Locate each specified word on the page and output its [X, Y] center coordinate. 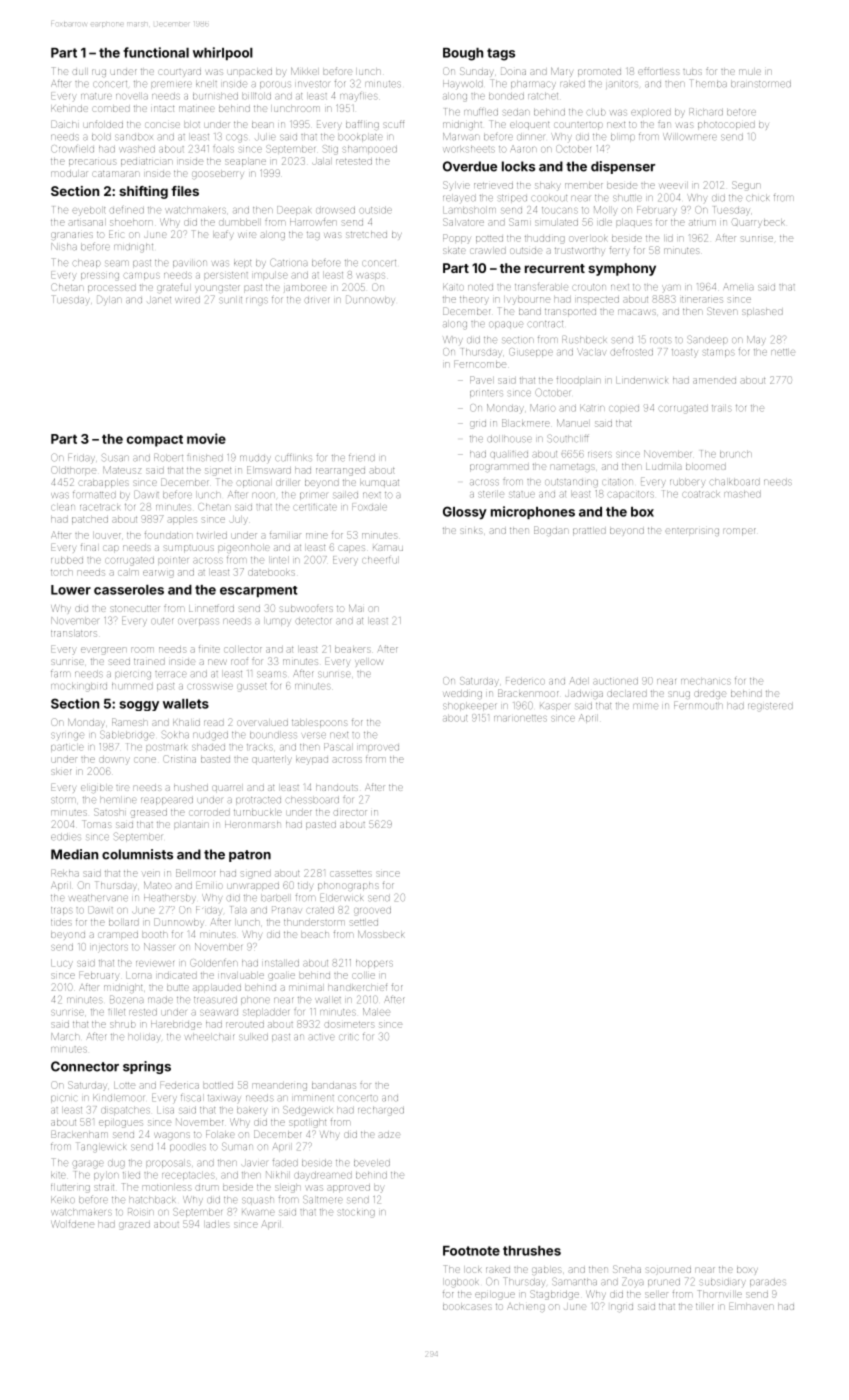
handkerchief [357, 988]
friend [362, 457]
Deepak [293, 210]
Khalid [186, 723]
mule [750, 72]
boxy [747, 1270]
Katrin [592, 408]
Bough [463, 54]
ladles [217, 1225]
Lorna [138, 975]
